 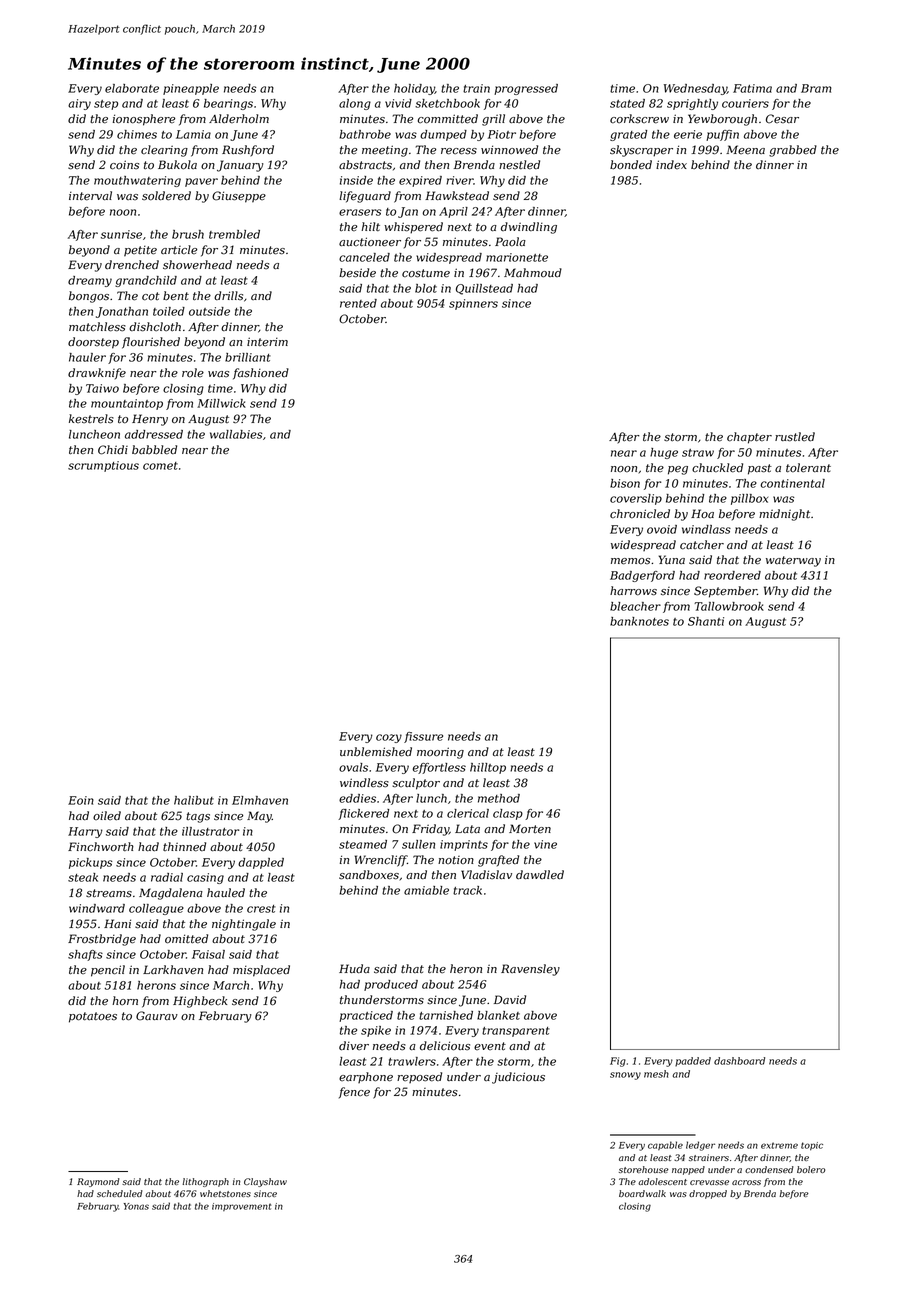 I want to click on dropped, so click(x=708, y=1194).
